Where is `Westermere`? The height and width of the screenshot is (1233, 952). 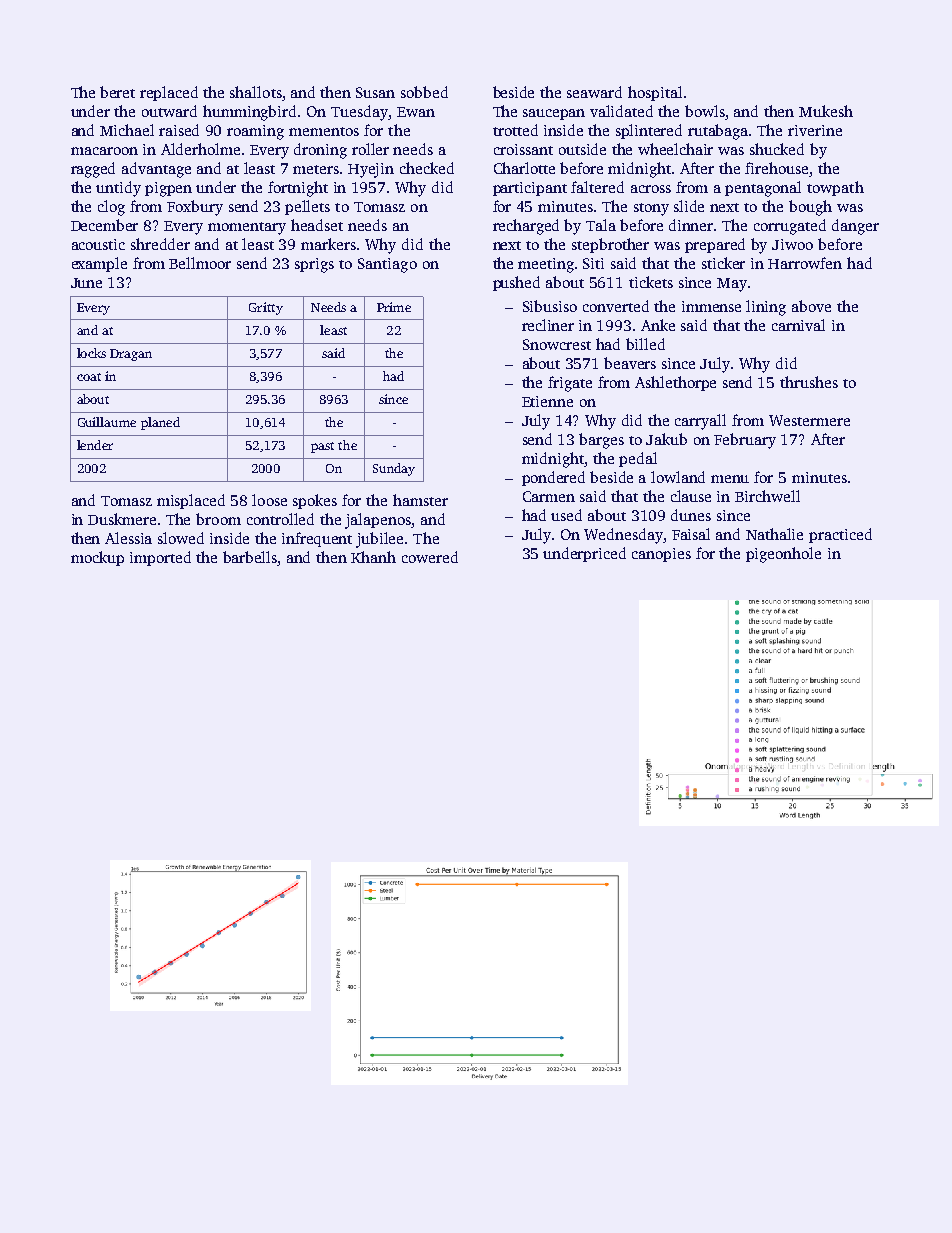
Westermere is located at coordinates (809, 420).
